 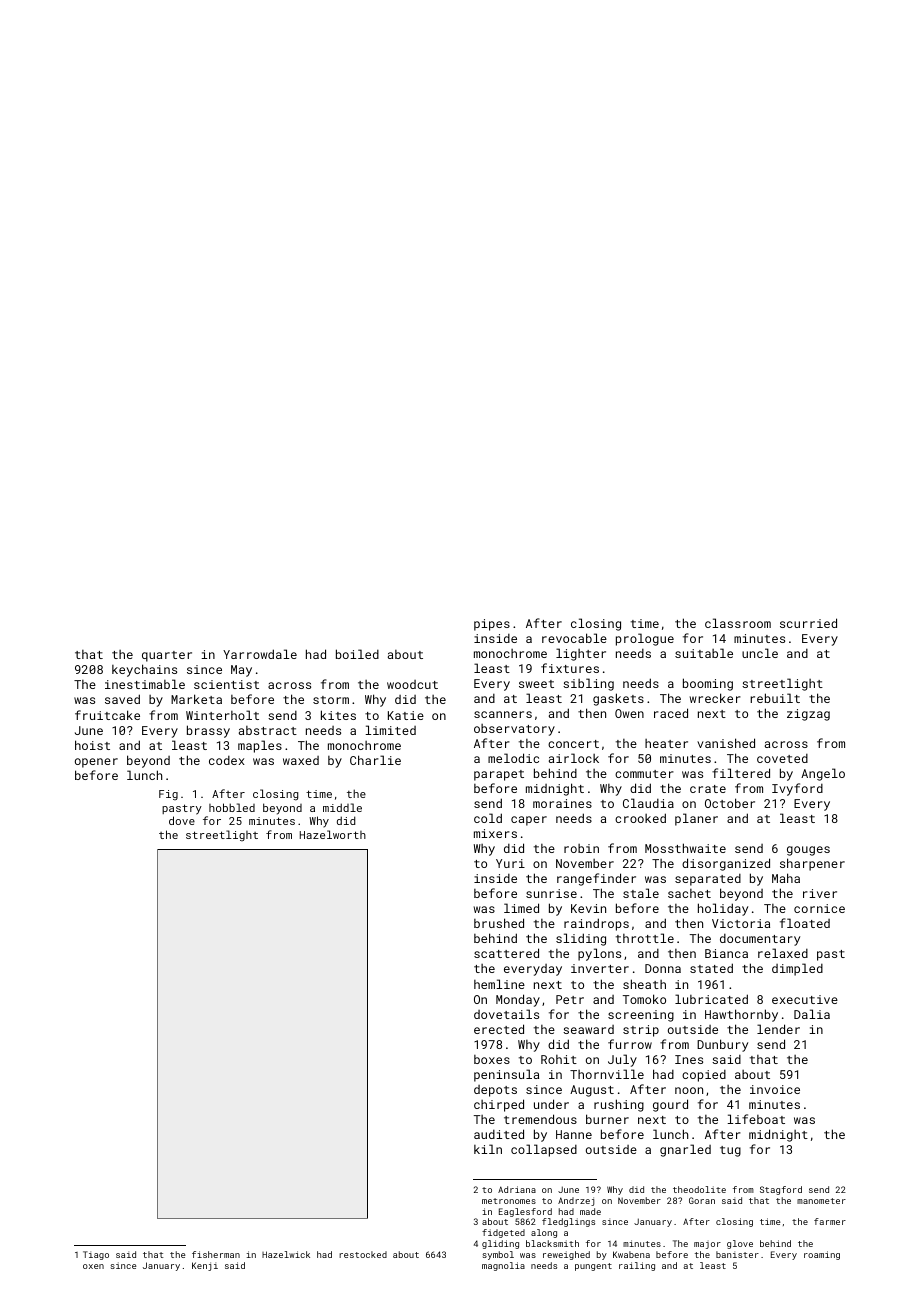 What do you see at coordinates (715, 698) in the screenshot?
I see `wrecker` at bounding box center [715, 698].
